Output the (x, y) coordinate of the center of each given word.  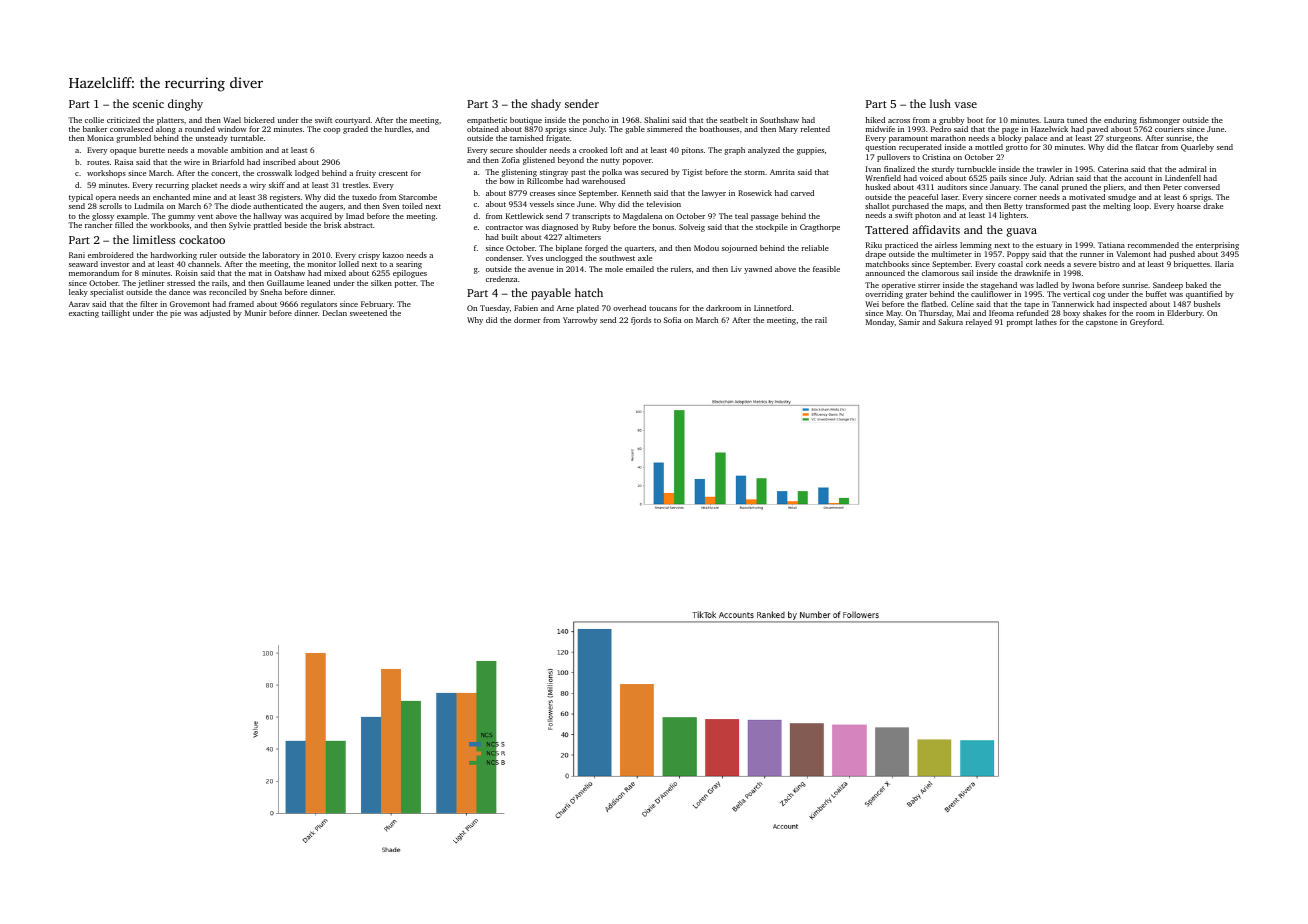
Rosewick (755, 193)
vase (965, 105)
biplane (569, 249)
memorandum (94, 273)
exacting (84, 314)
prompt (1020, 323)
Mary (788, 130)
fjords (641, 321)
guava (1022, 232)
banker (95, 129)
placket (204, 186)
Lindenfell (1183, 178)
